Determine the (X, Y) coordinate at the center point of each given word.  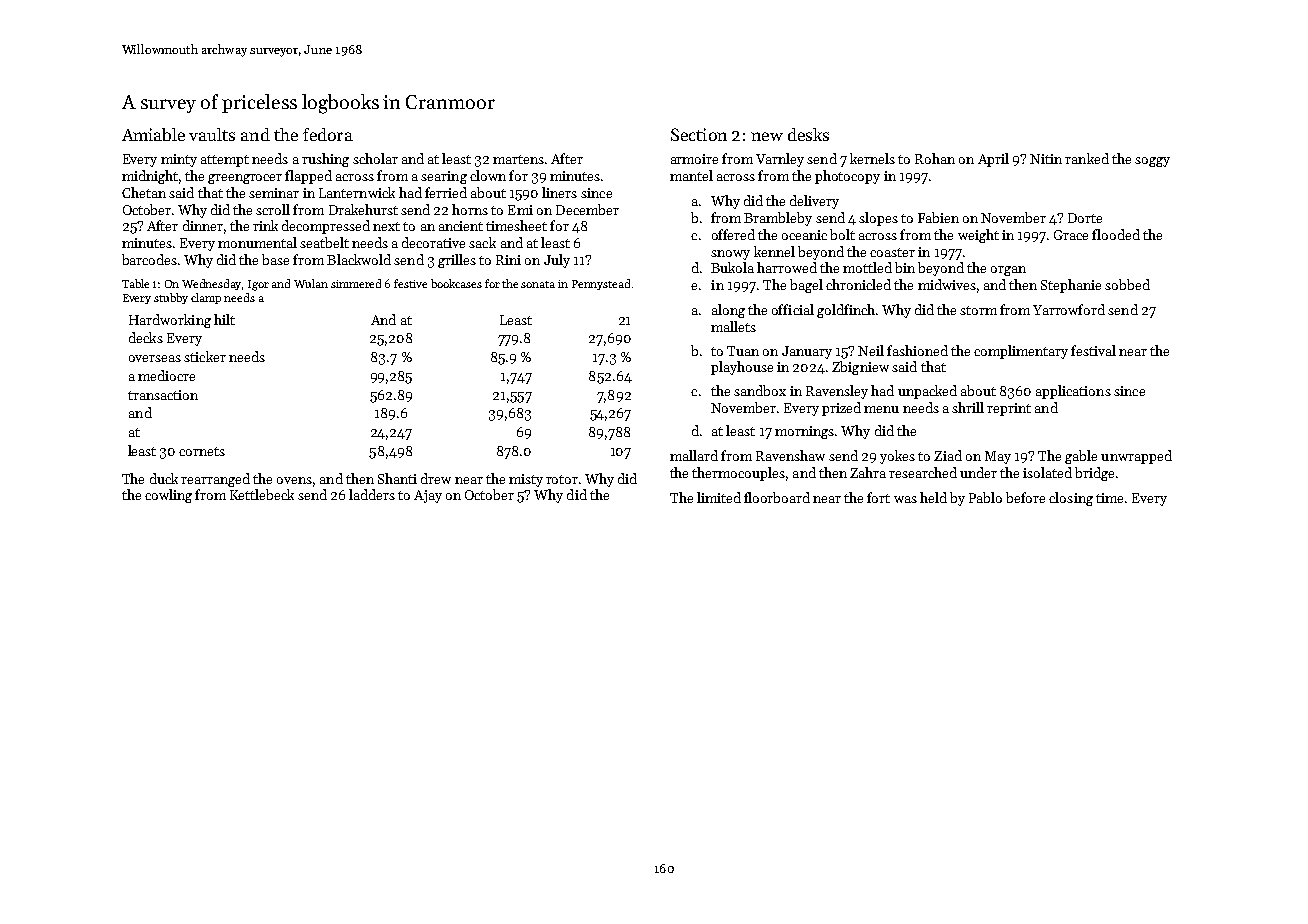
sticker (205, 356)
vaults (212, 134)
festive (410, 283)
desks (808, 134)
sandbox (760, 390)
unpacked (927, 392)
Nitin (1046, 159)
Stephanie (1071, 286)
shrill (968, 407)
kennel (774, 251)
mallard (694, 455)
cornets (202, 451)
